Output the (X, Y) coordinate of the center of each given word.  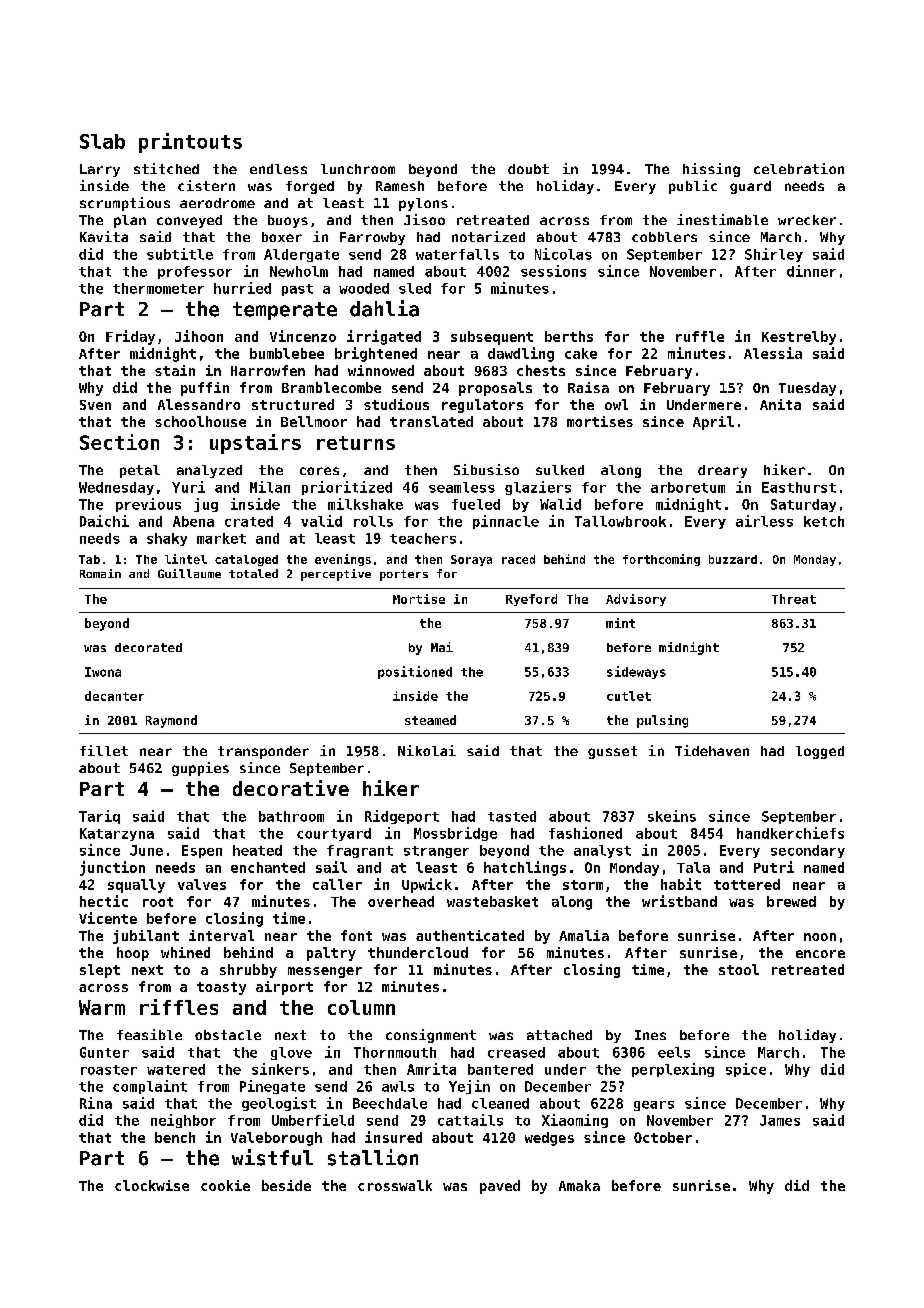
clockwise (152, 1185)
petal (140, 471)
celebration (799, 168)
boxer (282, 237)
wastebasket (492, 901)
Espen (202, 851)
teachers (423, 538)
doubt (528, 169)
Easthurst (799, 487)
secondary (808, 851)
